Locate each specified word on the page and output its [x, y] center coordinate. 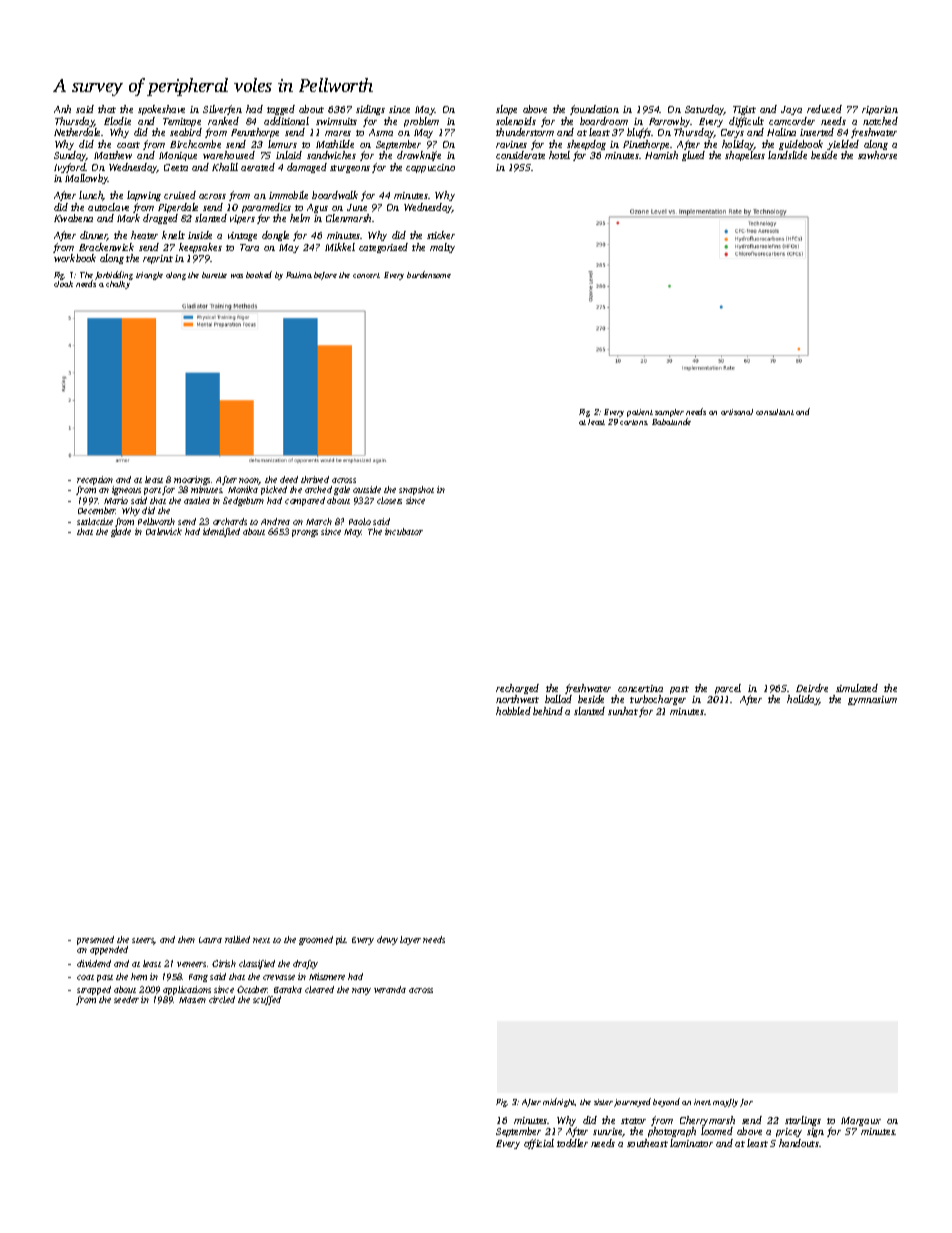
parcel [728, 689]
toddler [572, 1143]
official [539, 1144]
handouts [799, 1143]
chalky [118, 285]
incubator [404, 531]
